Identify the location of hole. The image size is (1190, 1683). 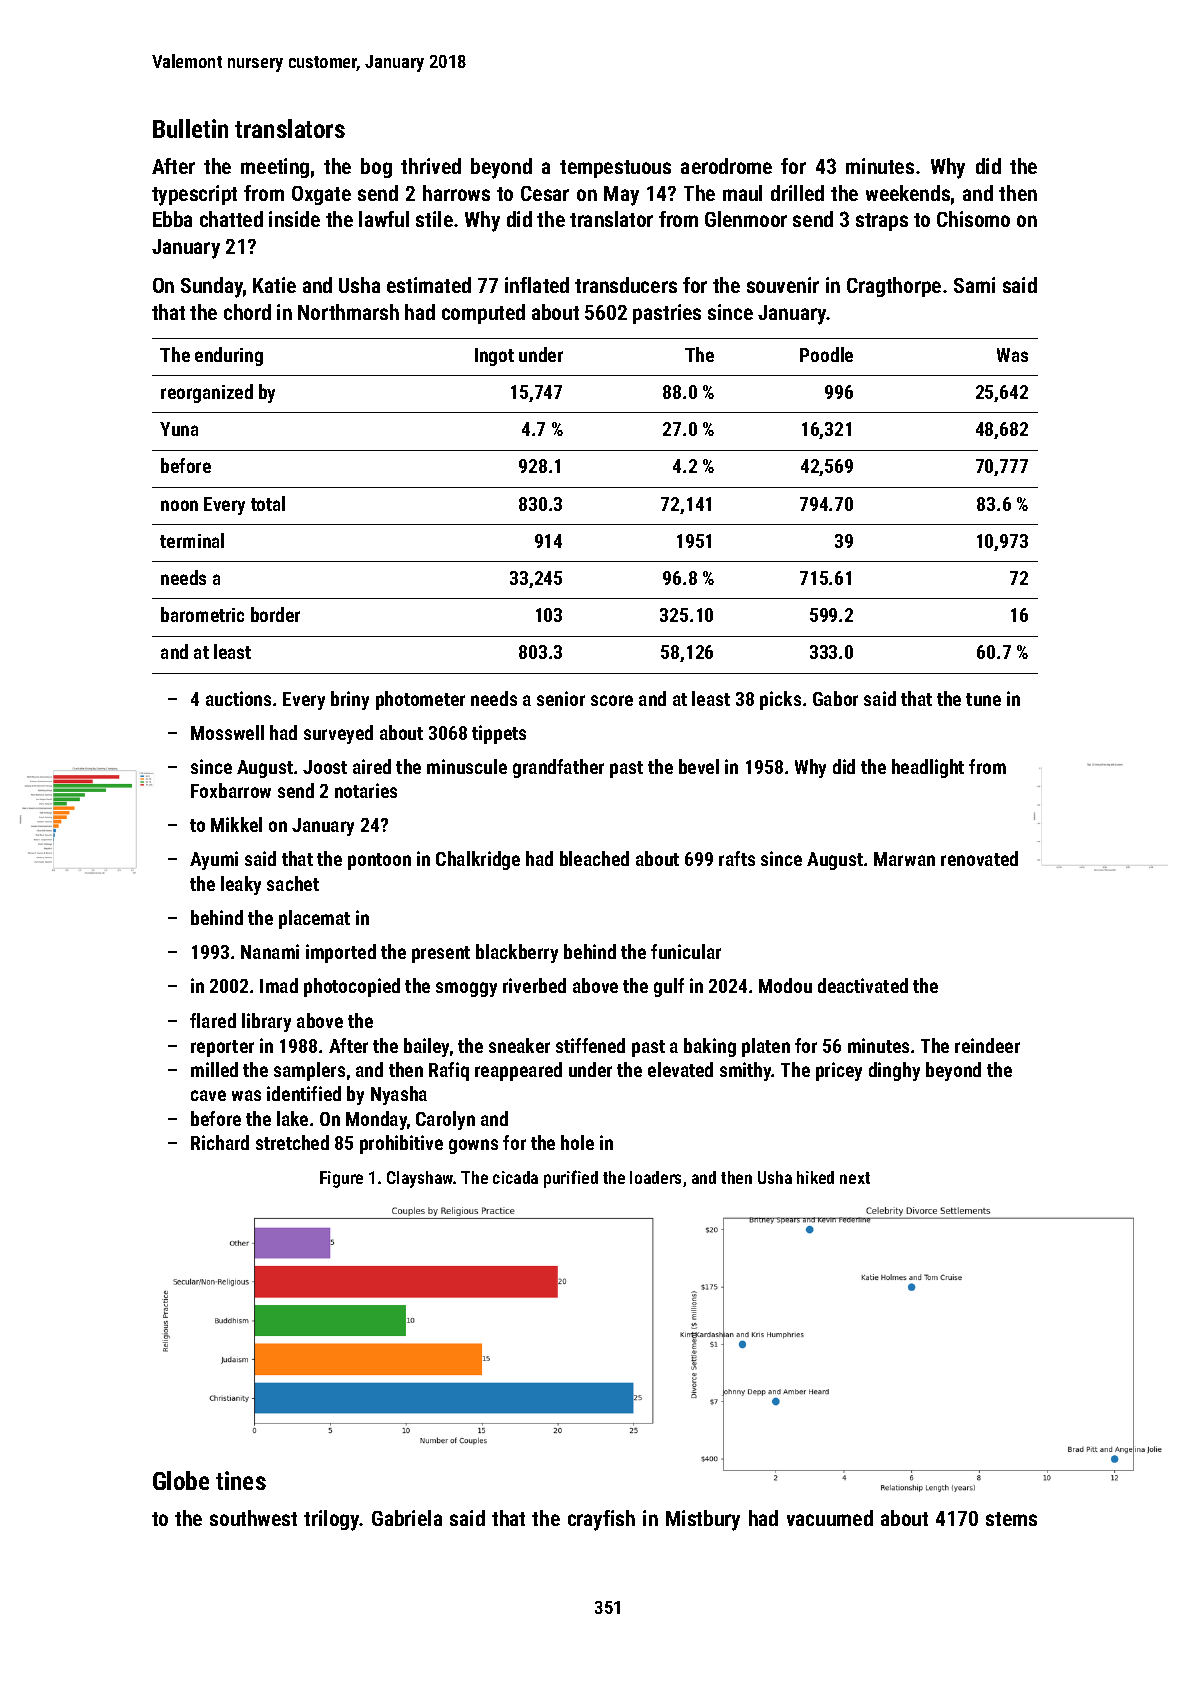
(577, 1142).
